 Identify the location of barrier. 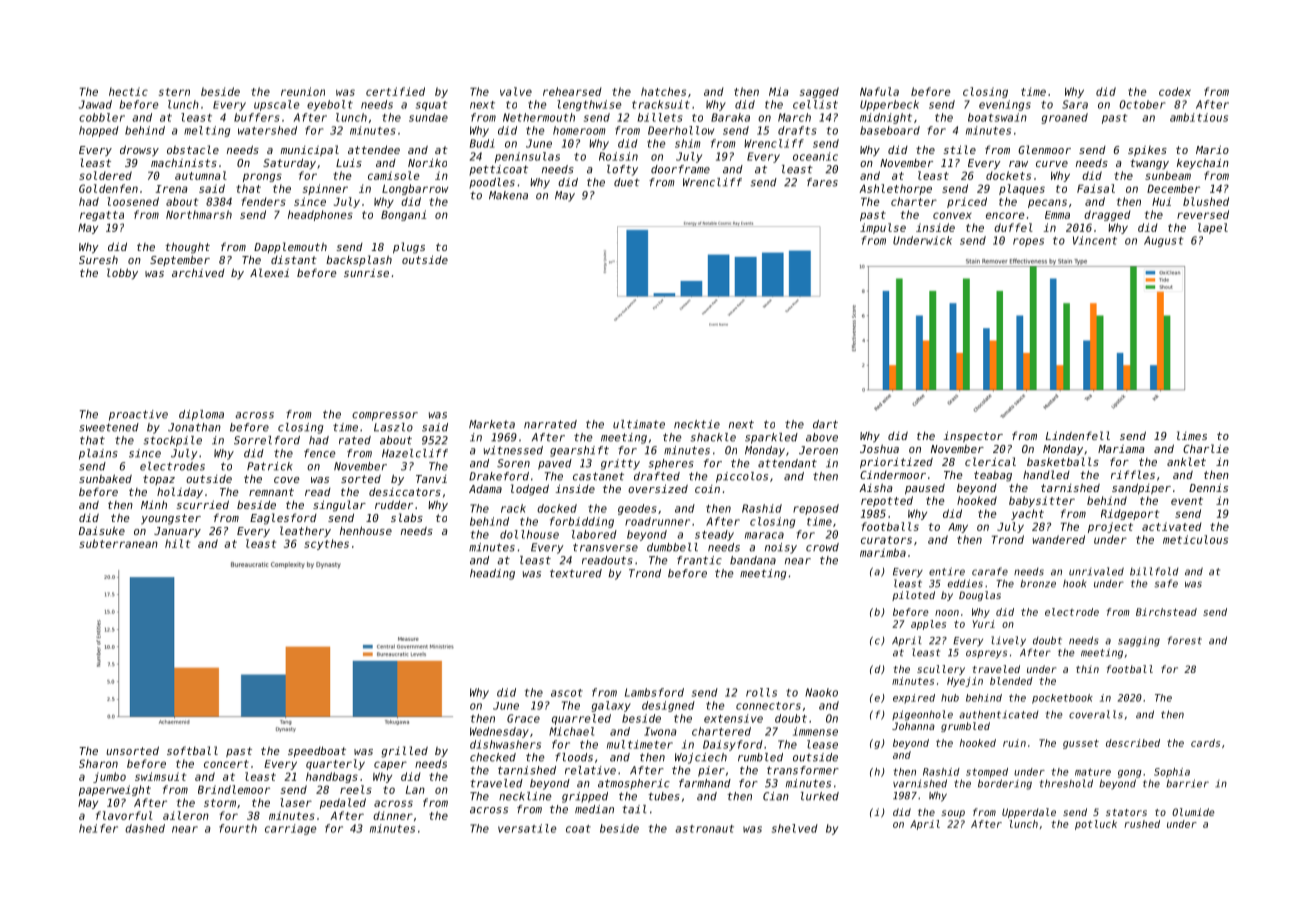
(1187, 783).
